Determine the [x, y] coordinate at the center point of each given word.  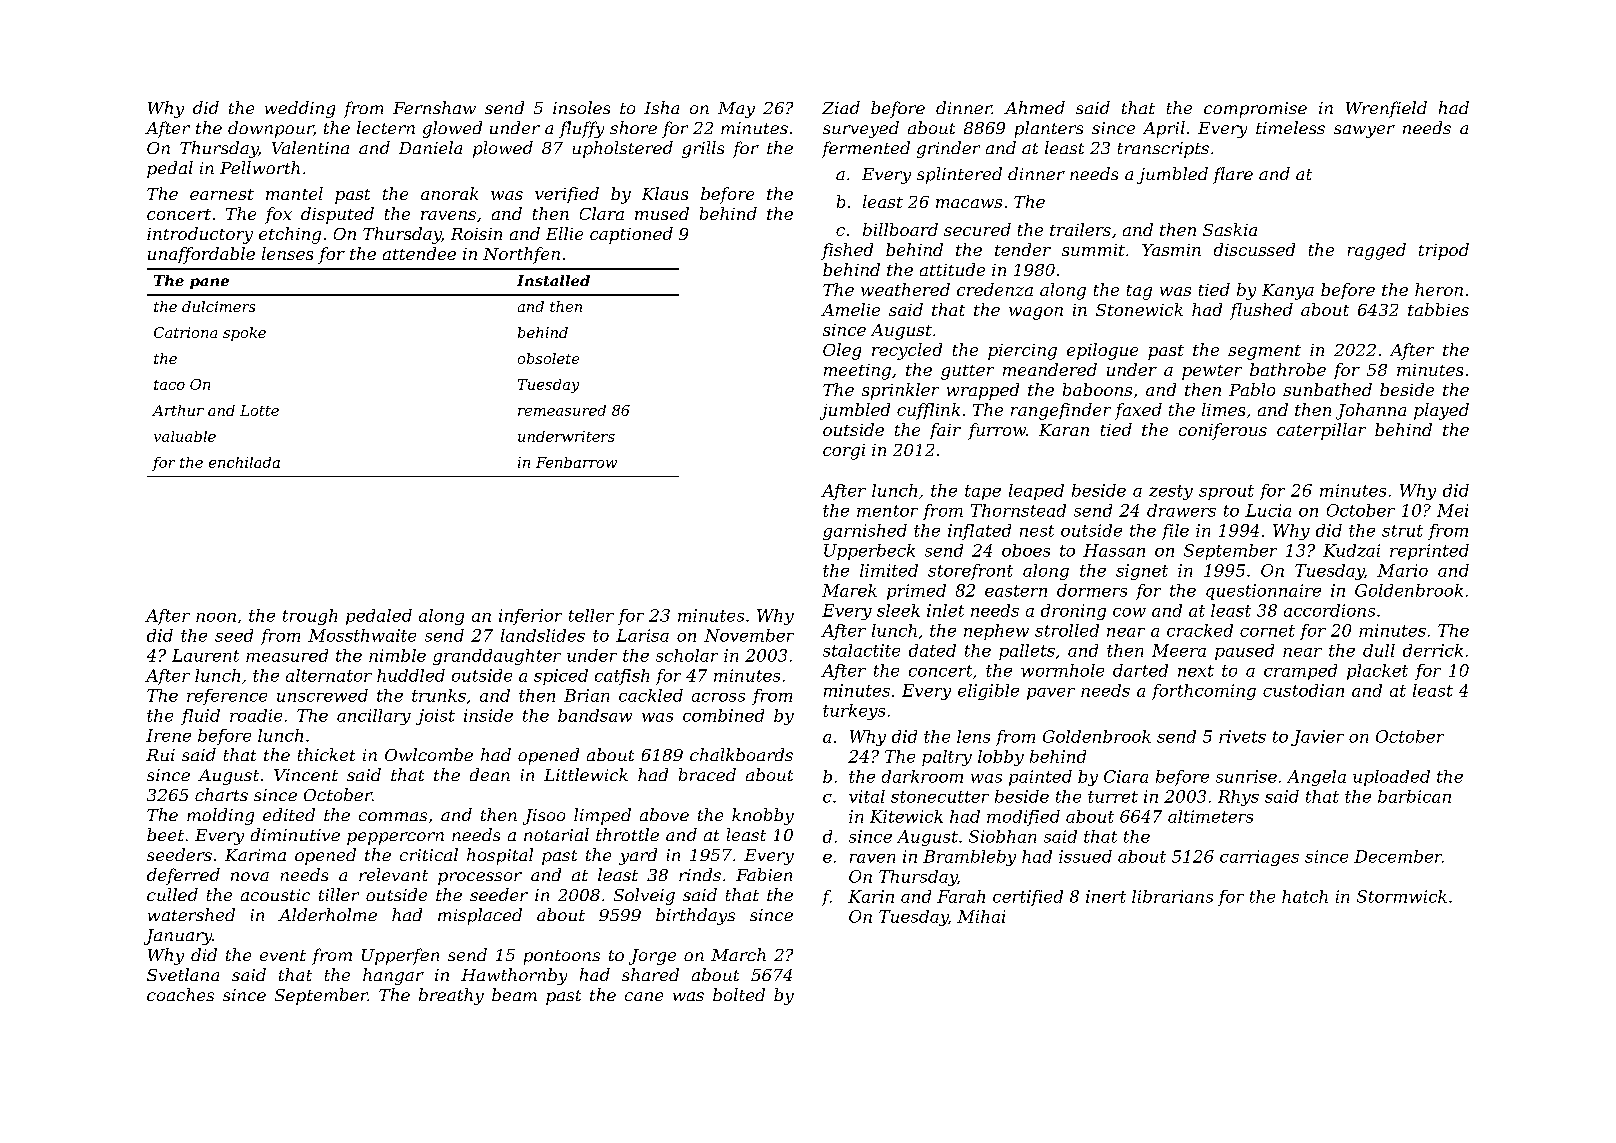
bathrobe [1288, 369]
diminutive [295, 834]
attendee [419, 253]
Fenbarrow [576, 462]
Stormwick [1402, 896]
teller [591, 615]
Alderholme [327, 914]
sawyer [1364, 131]
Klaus [665, 193]
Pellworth [260, 167]
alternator [329, 675]
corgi [844, 452]
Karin [871, 896]
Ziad [841, 107]
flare [1233, 175]
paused [1244, 652]
